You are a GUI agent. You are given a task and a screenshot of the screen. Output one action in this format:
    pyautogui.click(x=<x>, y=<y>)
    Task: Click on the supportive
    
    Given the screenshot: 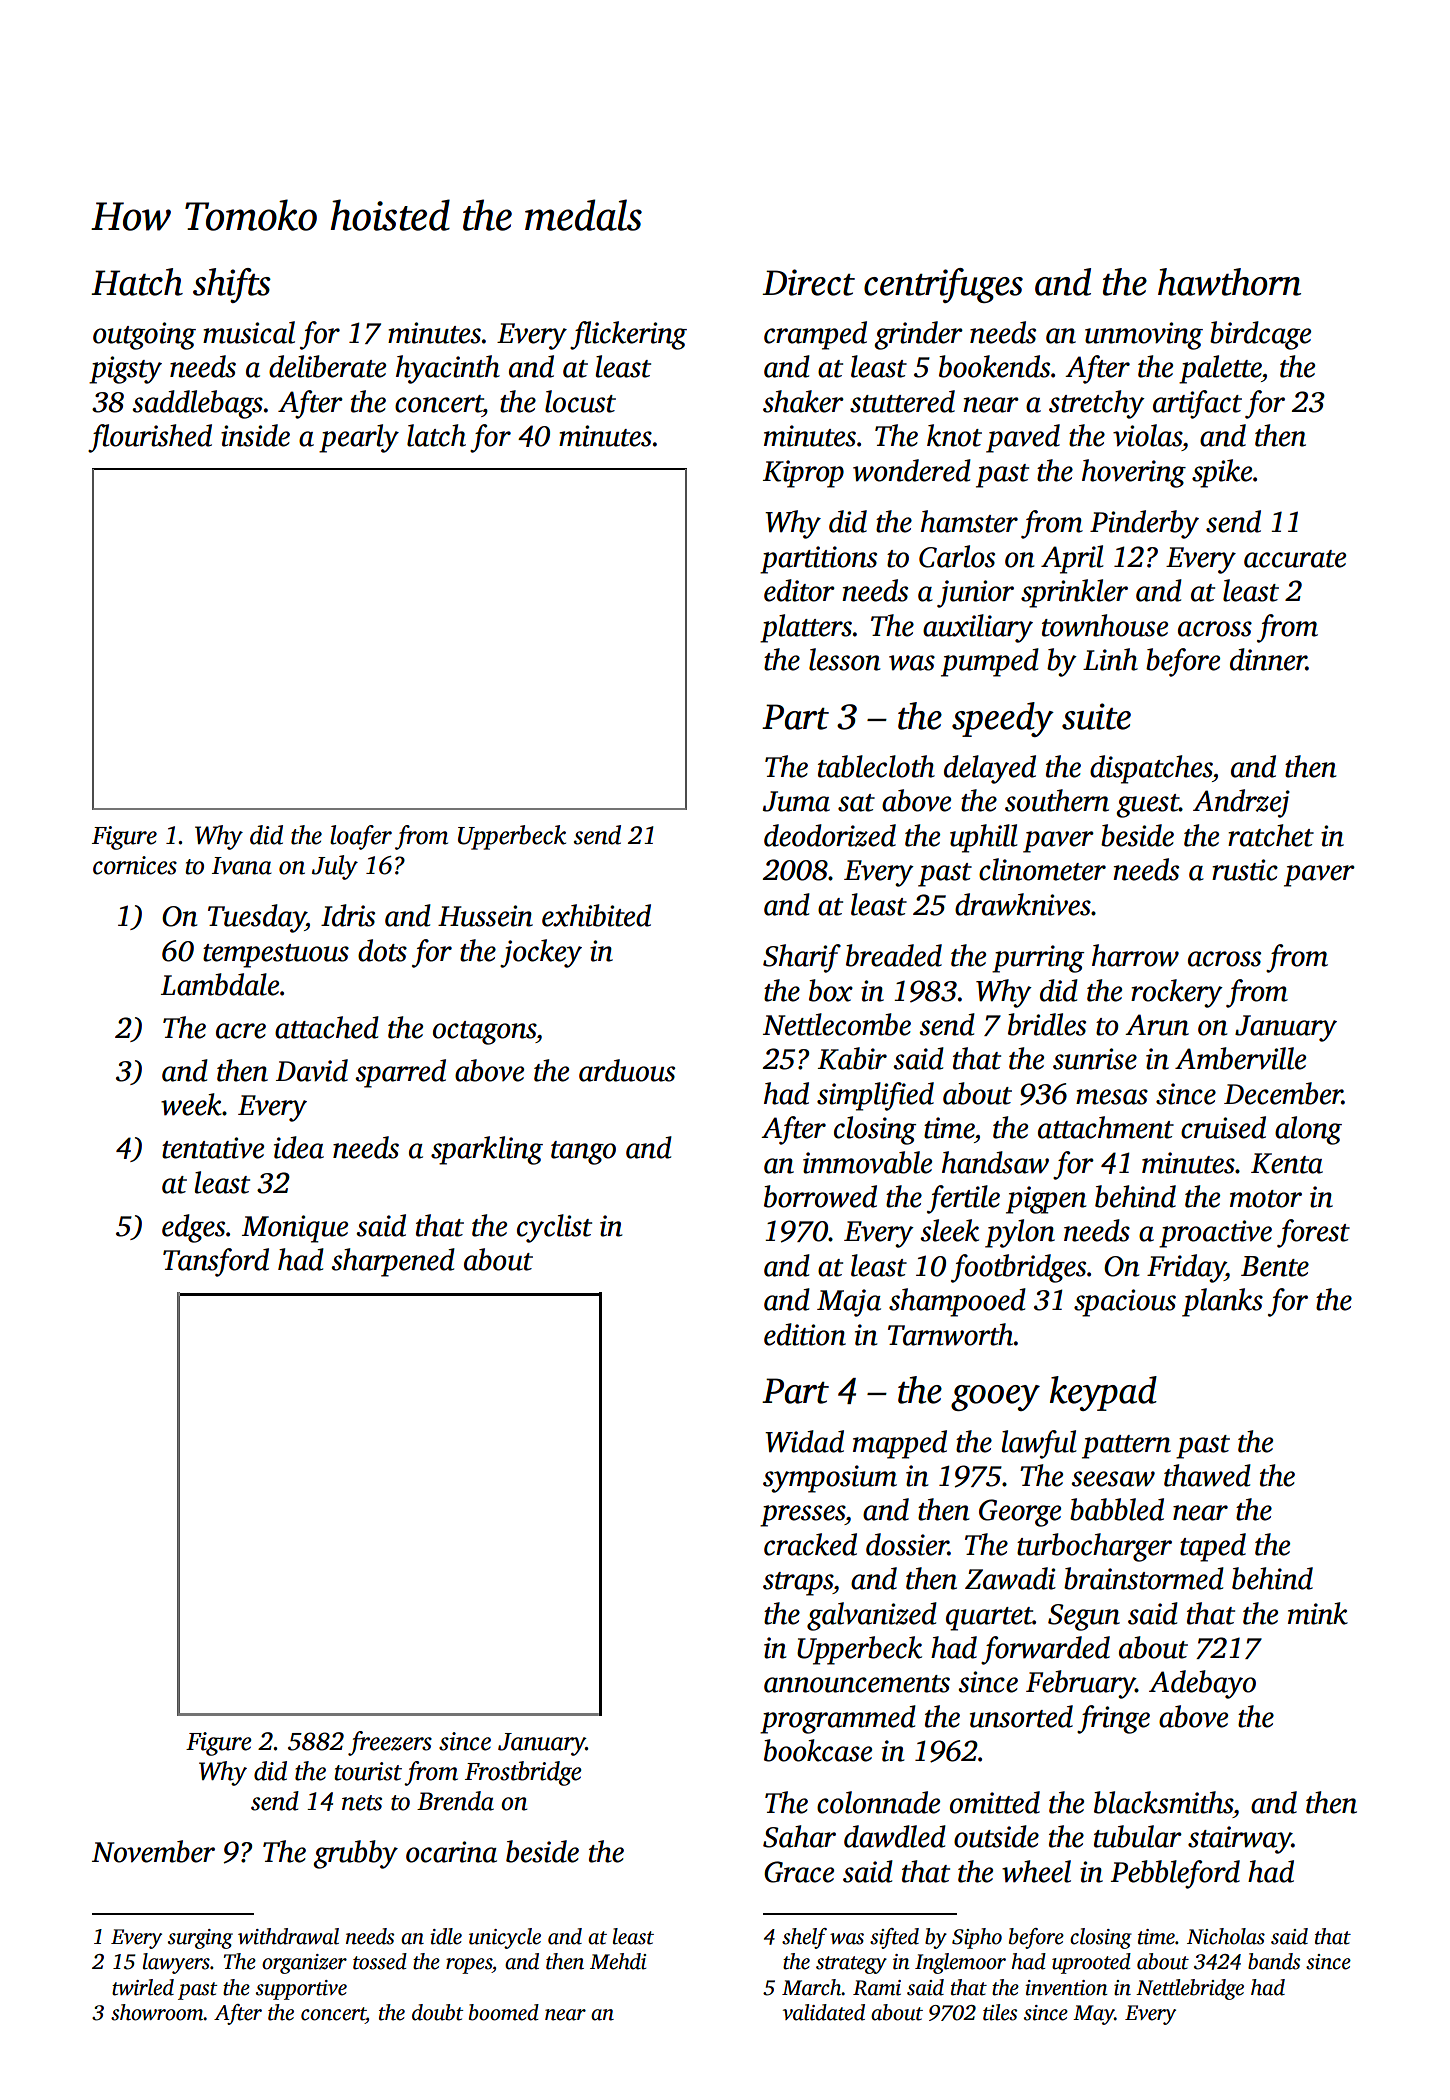 What is the action you would take?
    pyautogui.click(x=301, y=1990)
